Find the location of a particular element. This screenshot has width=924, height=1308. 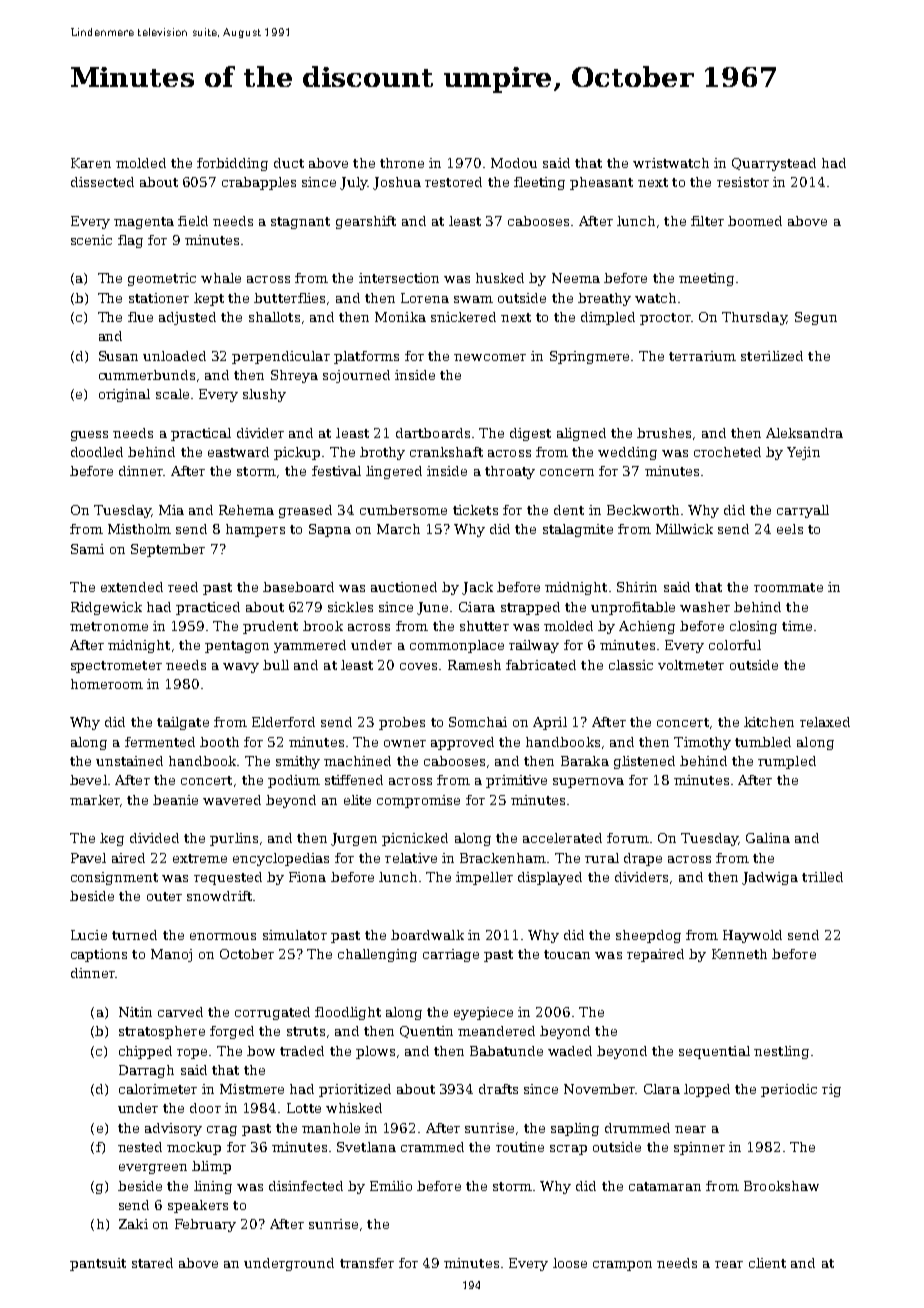

Emilio is located at coordinates (391, 1186).
